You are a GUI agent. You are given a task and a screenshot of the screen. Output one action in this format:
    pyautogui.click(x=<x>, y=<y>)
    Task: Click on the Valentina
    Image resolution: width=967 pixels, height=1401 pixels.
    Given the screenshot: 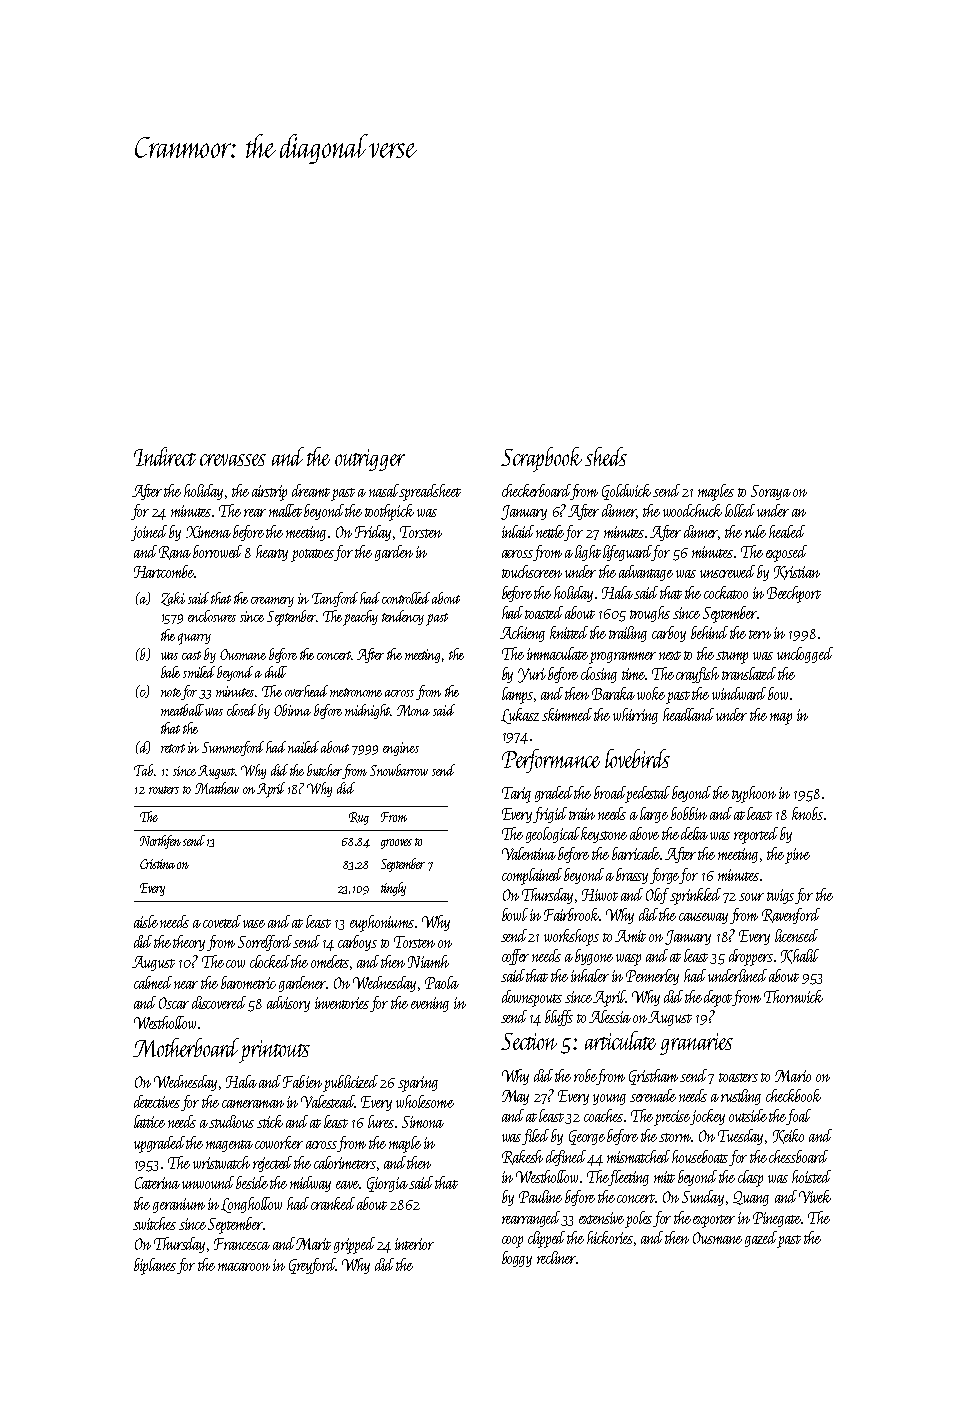 What is the action you would take?
    pyautogui.click(x=529, y=853)
